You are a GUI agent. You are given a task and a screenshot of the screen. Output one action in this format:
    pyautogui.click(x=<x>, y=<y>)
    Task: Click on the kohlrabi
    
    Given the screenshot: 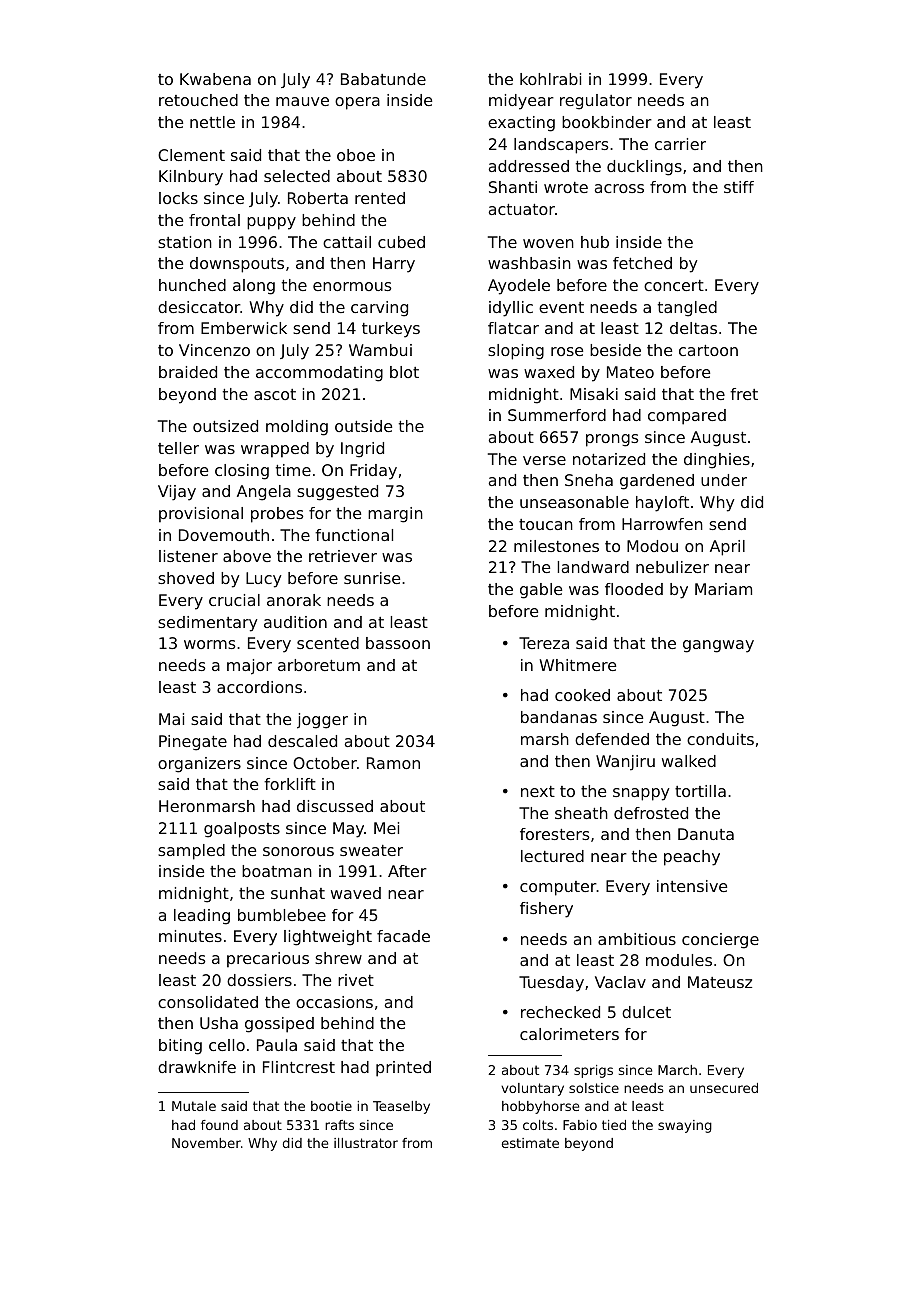 What is the action you would take?
    pyautogui.click(x=550, y=79)
